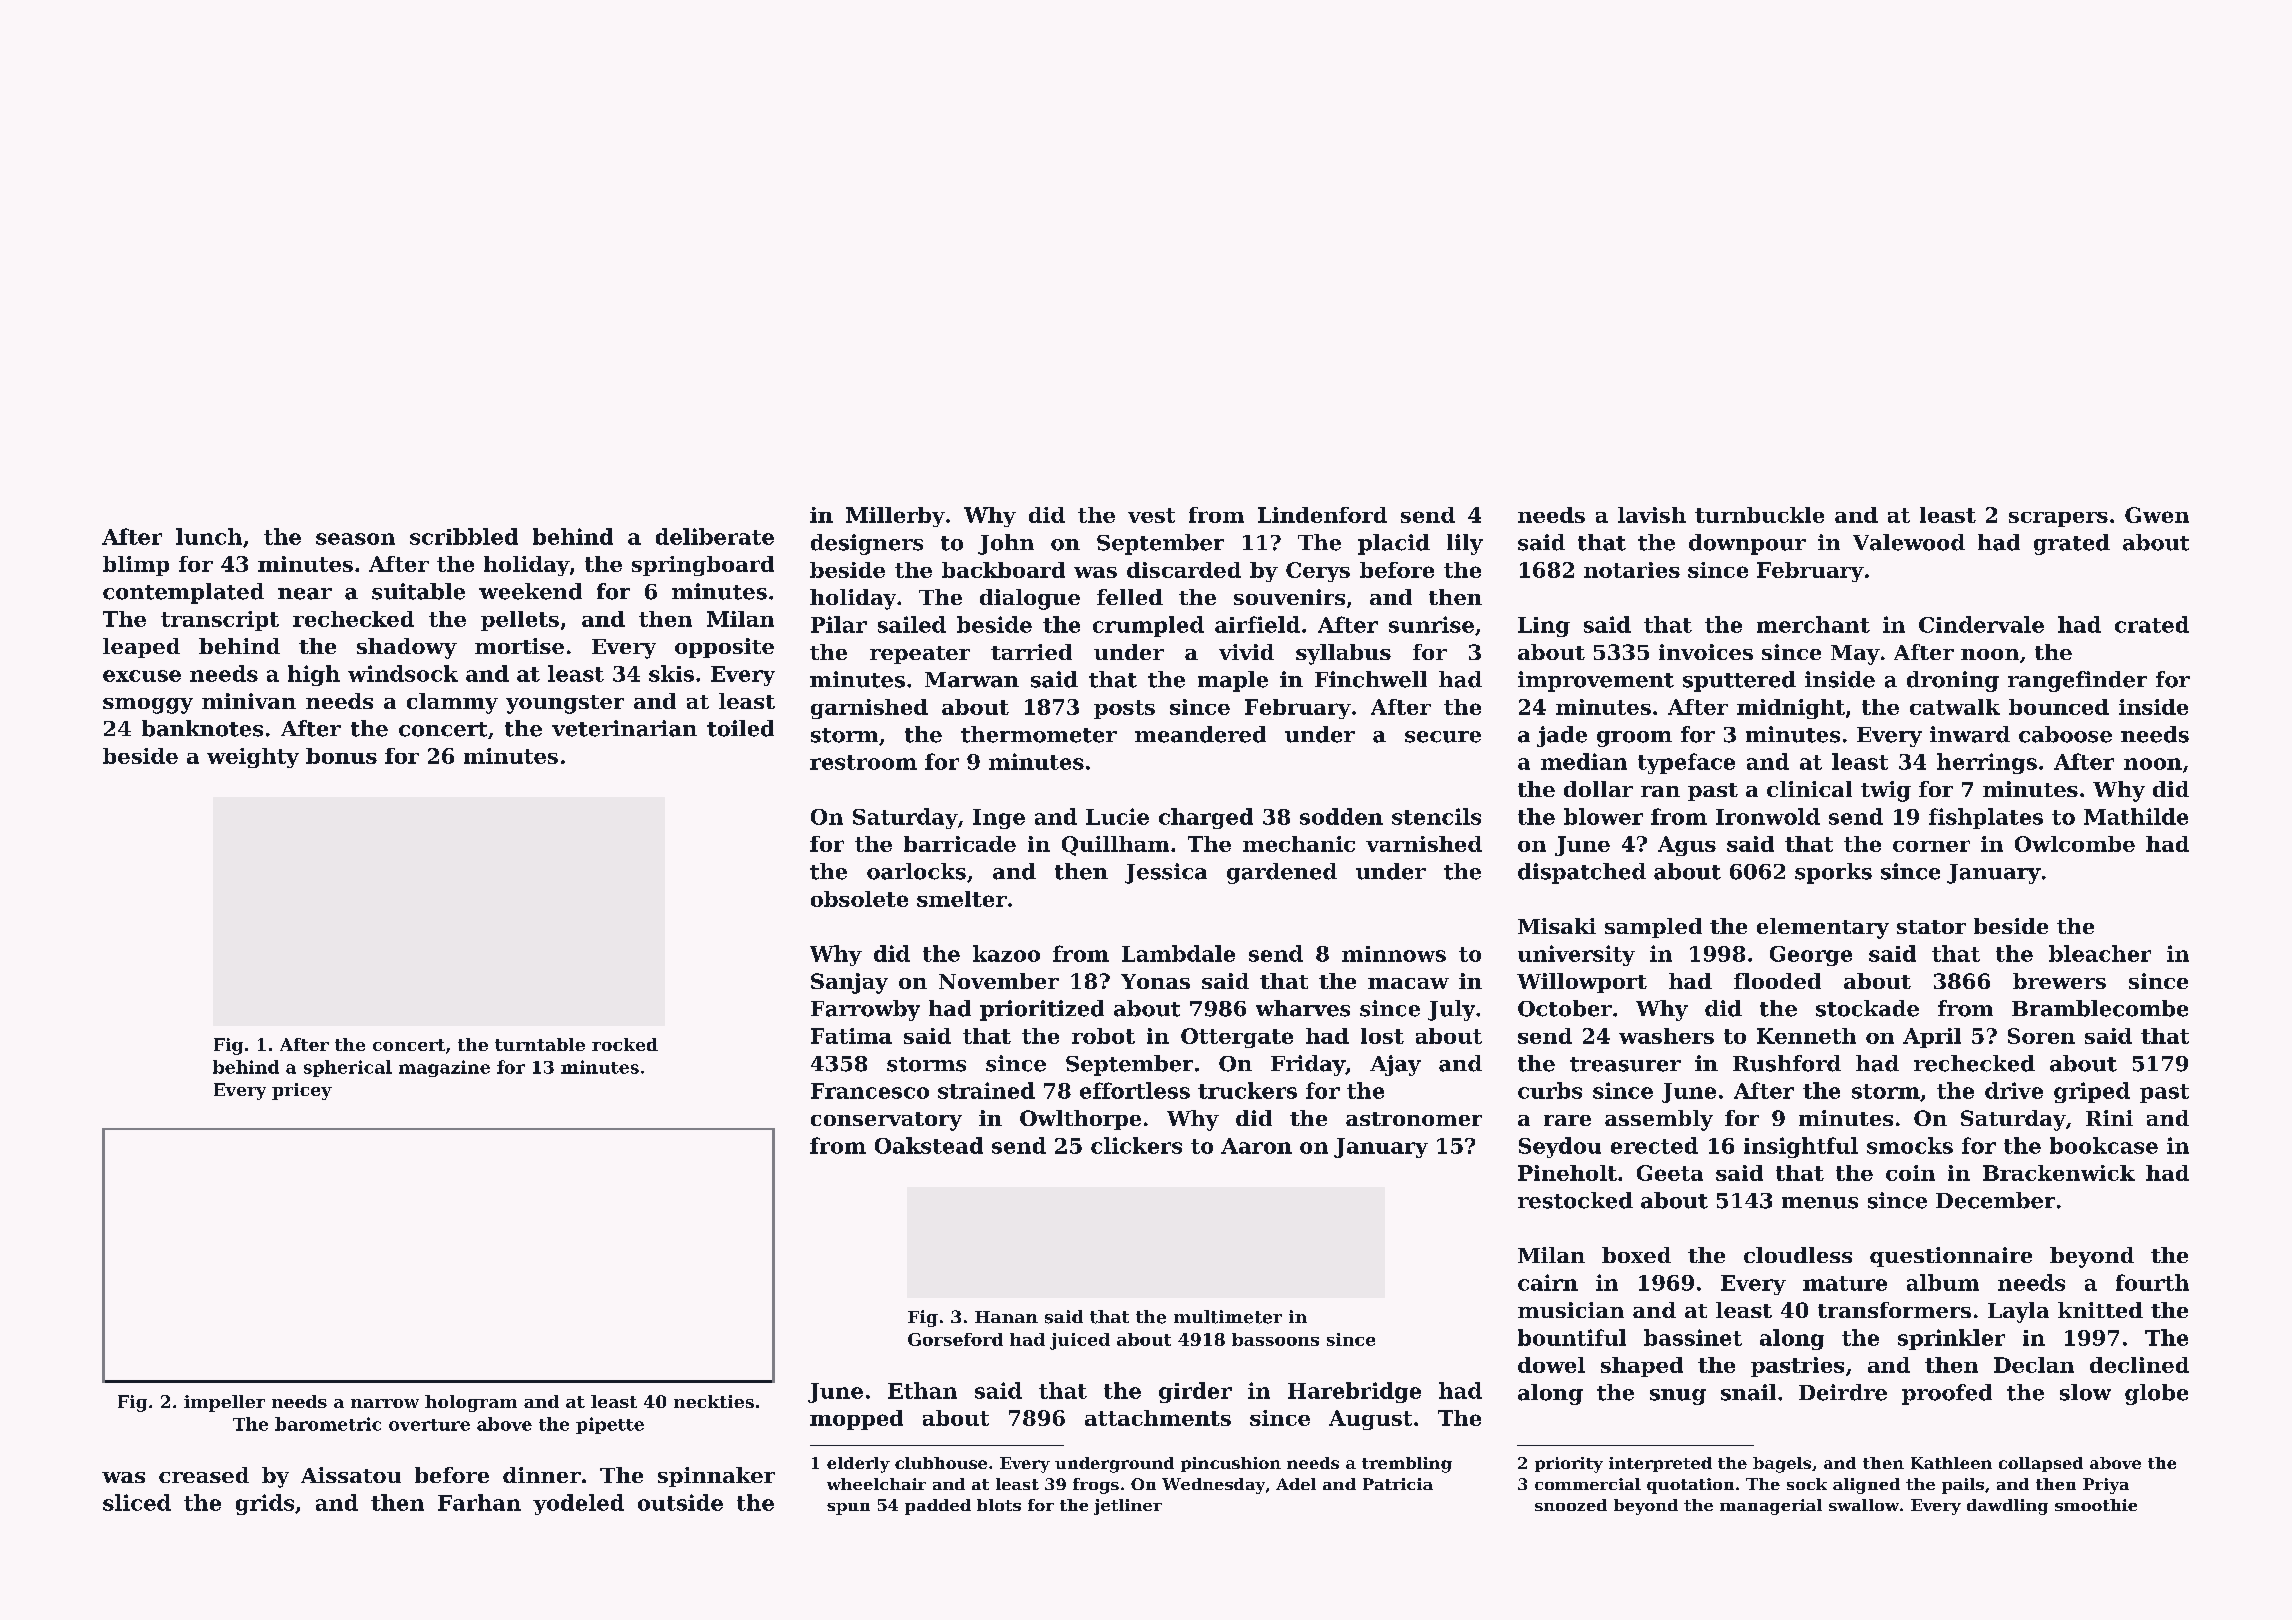  I want to click on scribbled, so click(464, 536).
